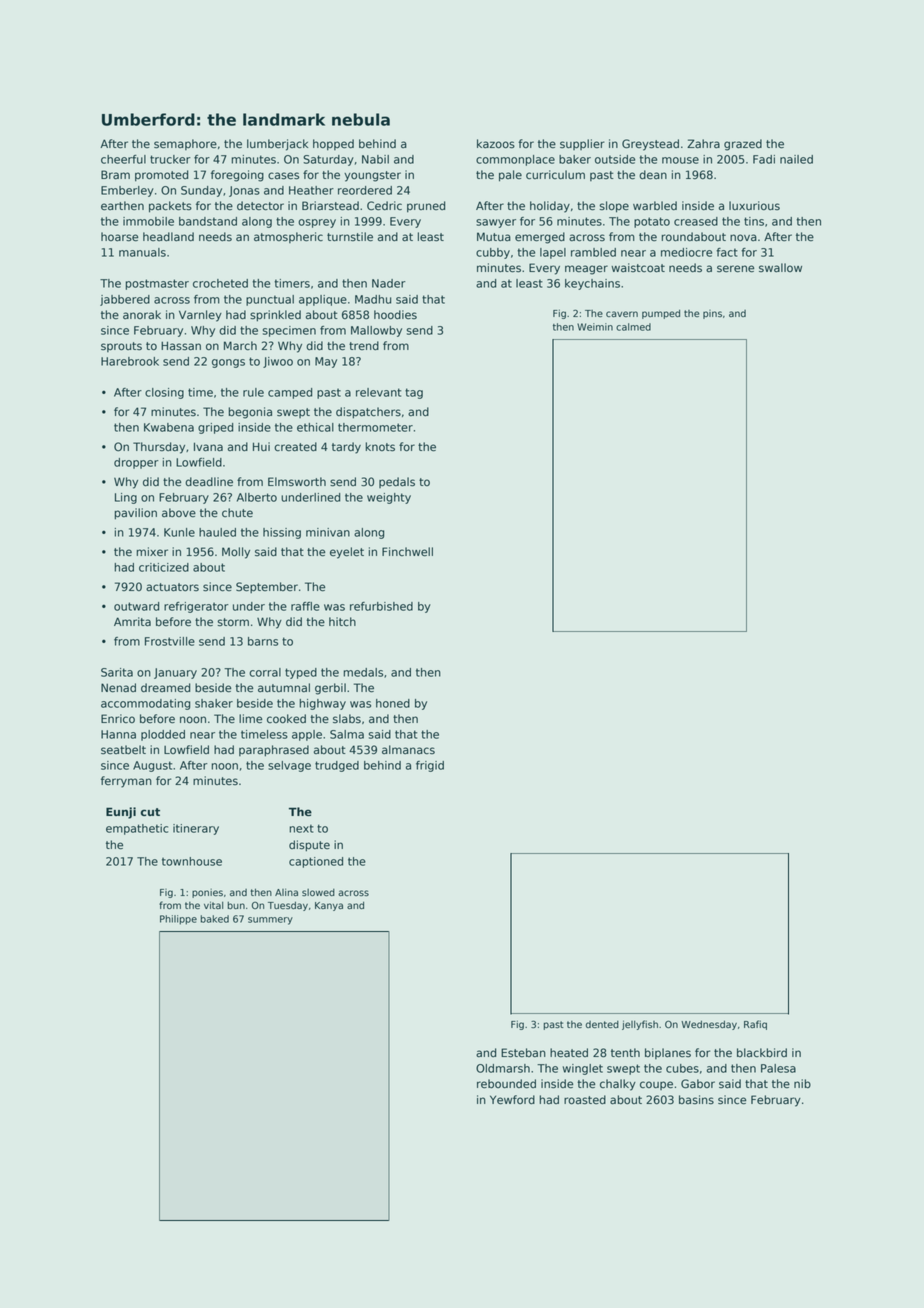 The height and width of the document is (1308, 924). Describe the element at coordinates (220, 283) in the document. I see `crocheted` at that location.
